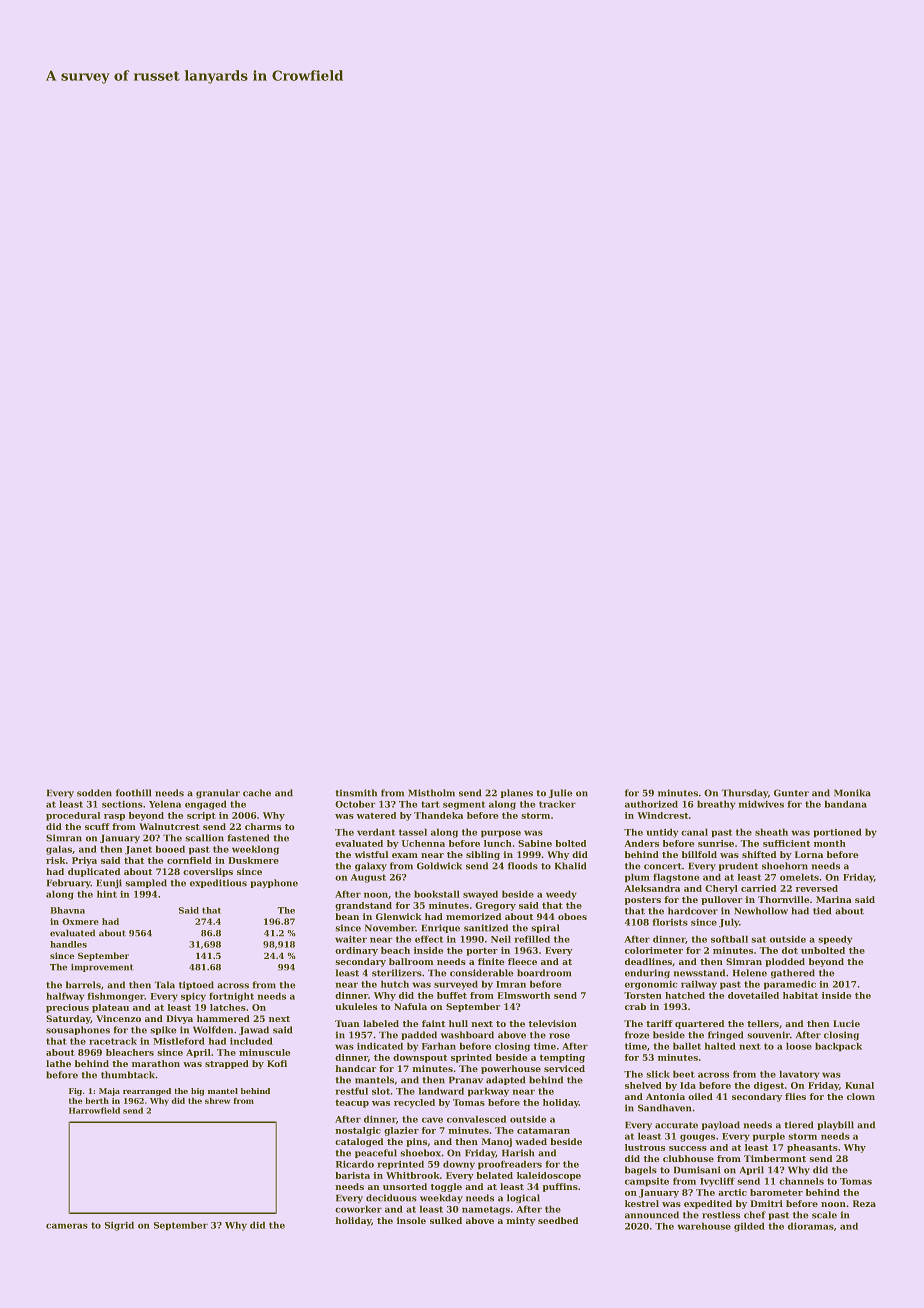 This screenshot has width=924, height=1308. Describe the element at coordinates (420, 1058) in the screenshot. I see `downspout` at that location.
